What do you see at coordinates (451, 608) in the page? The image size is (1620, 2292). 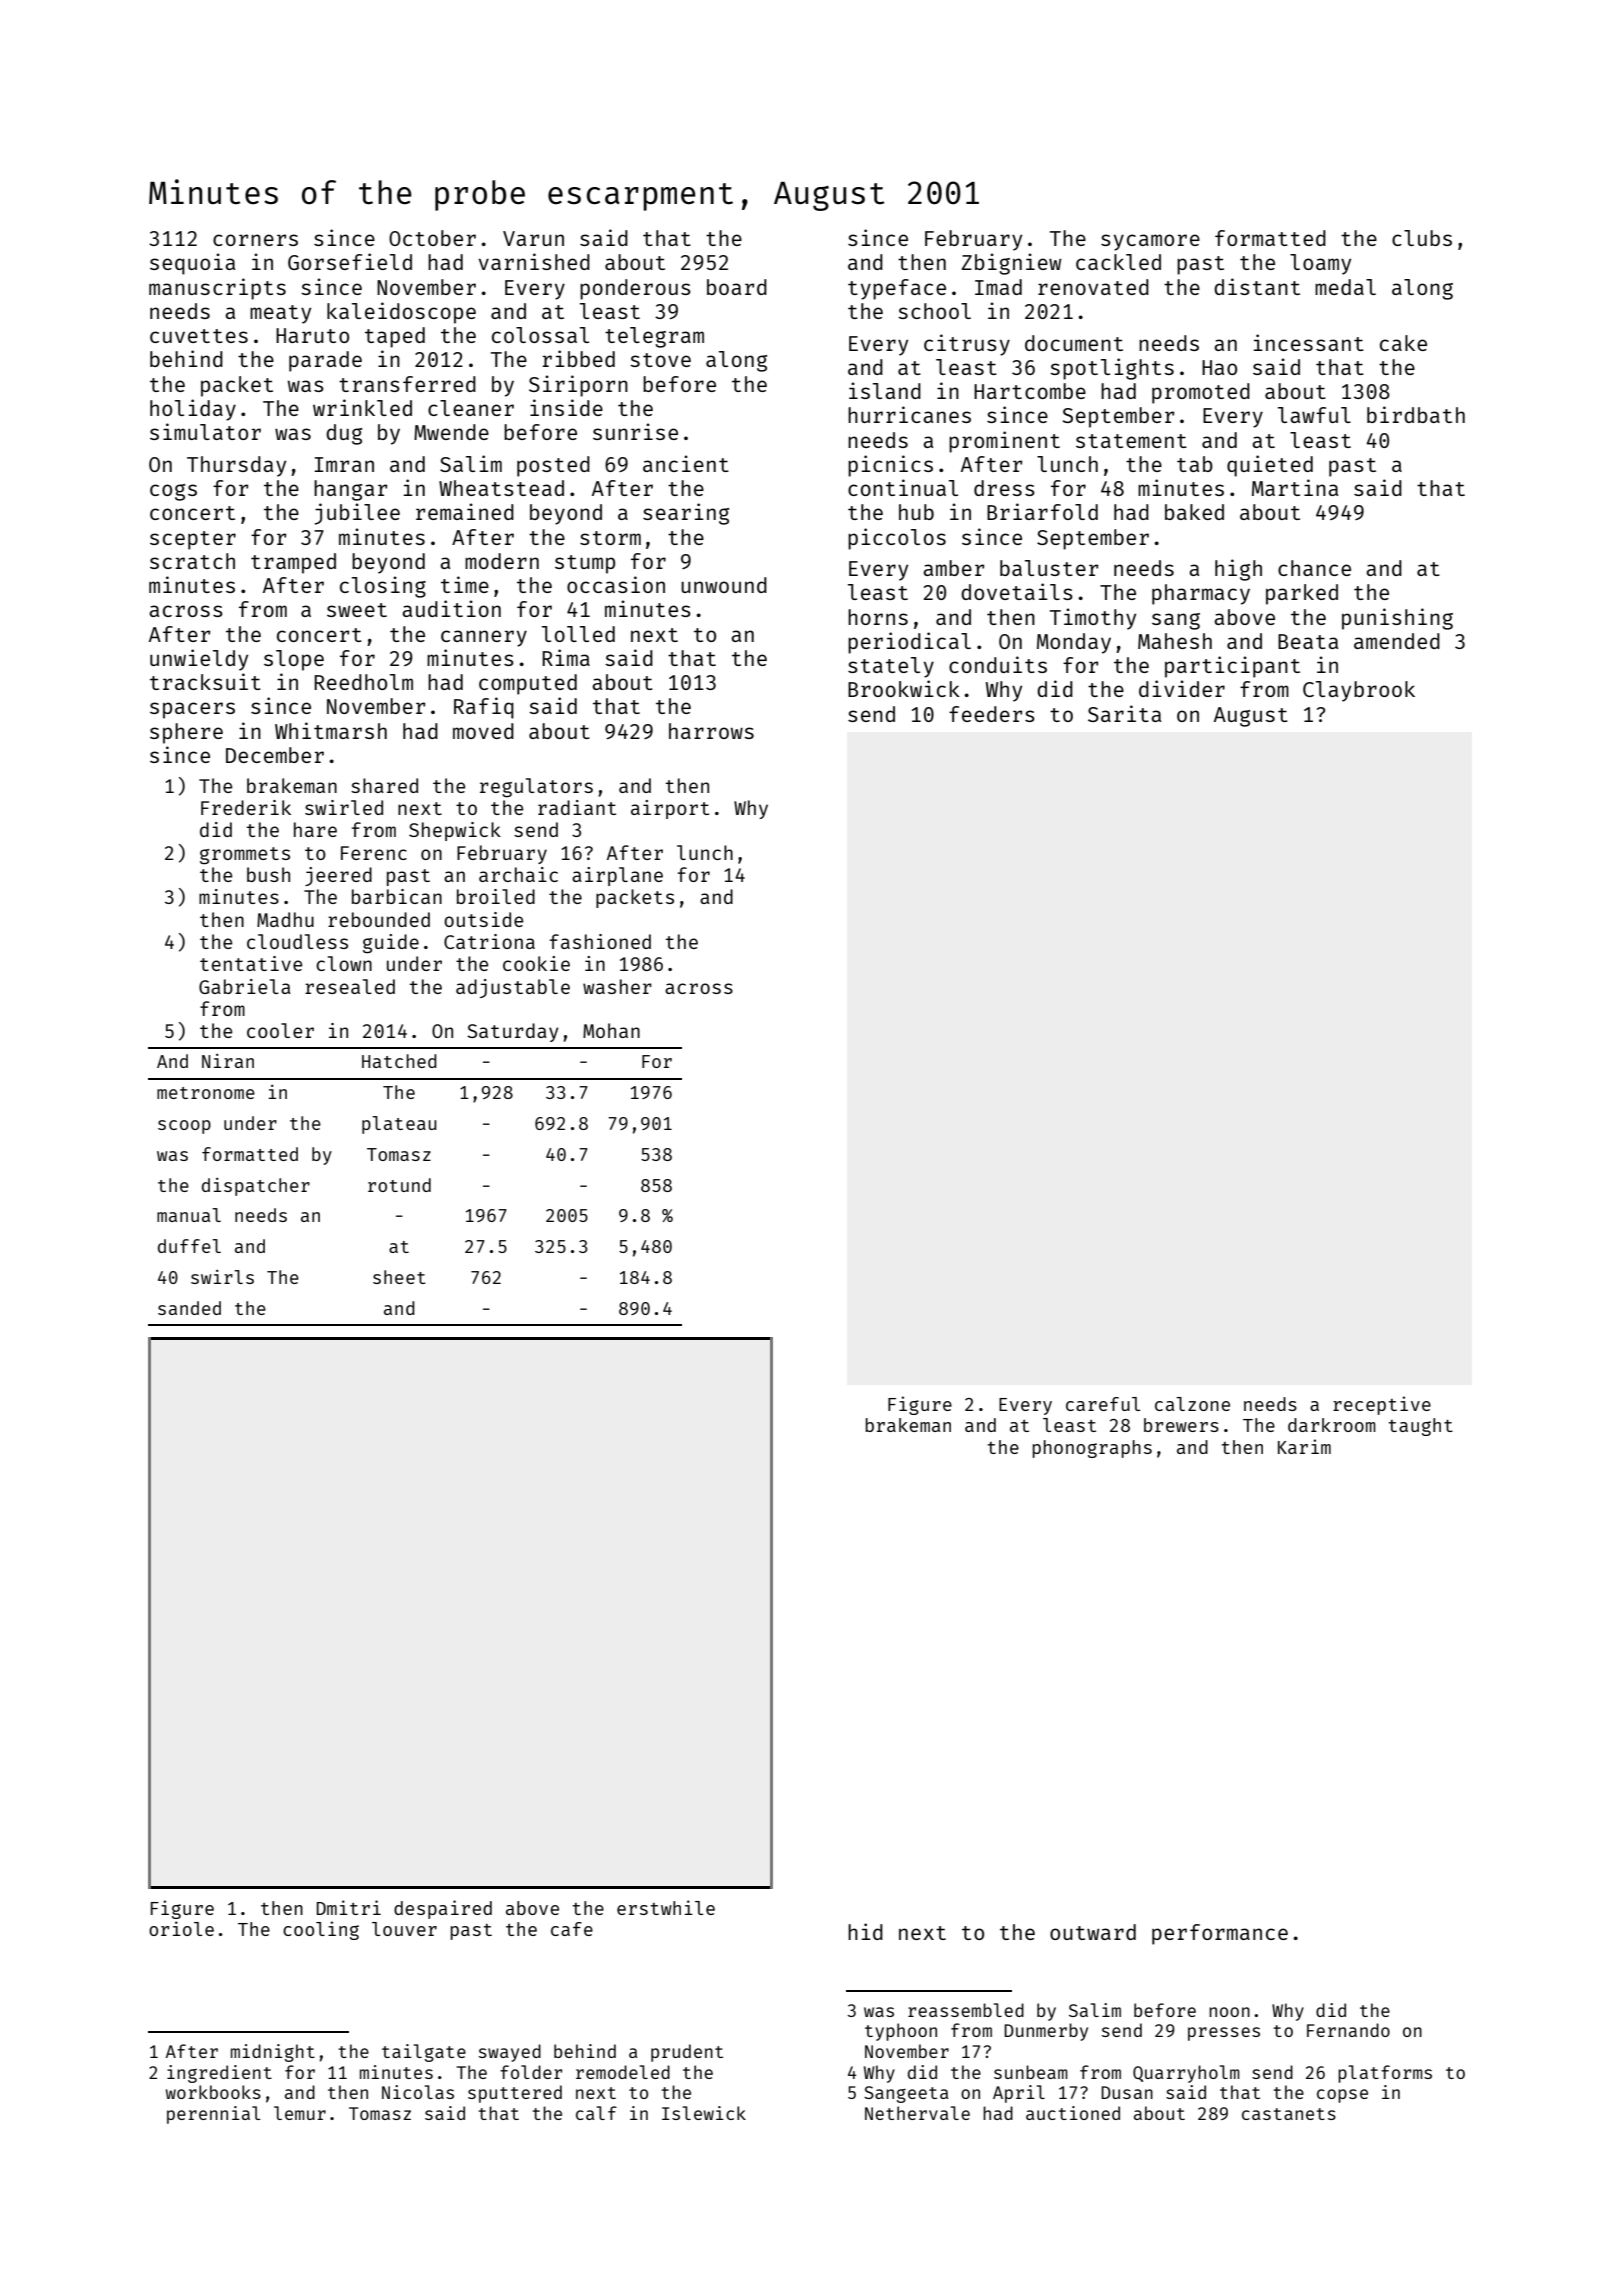 I see `audition` at bounding box center [451, 608].
